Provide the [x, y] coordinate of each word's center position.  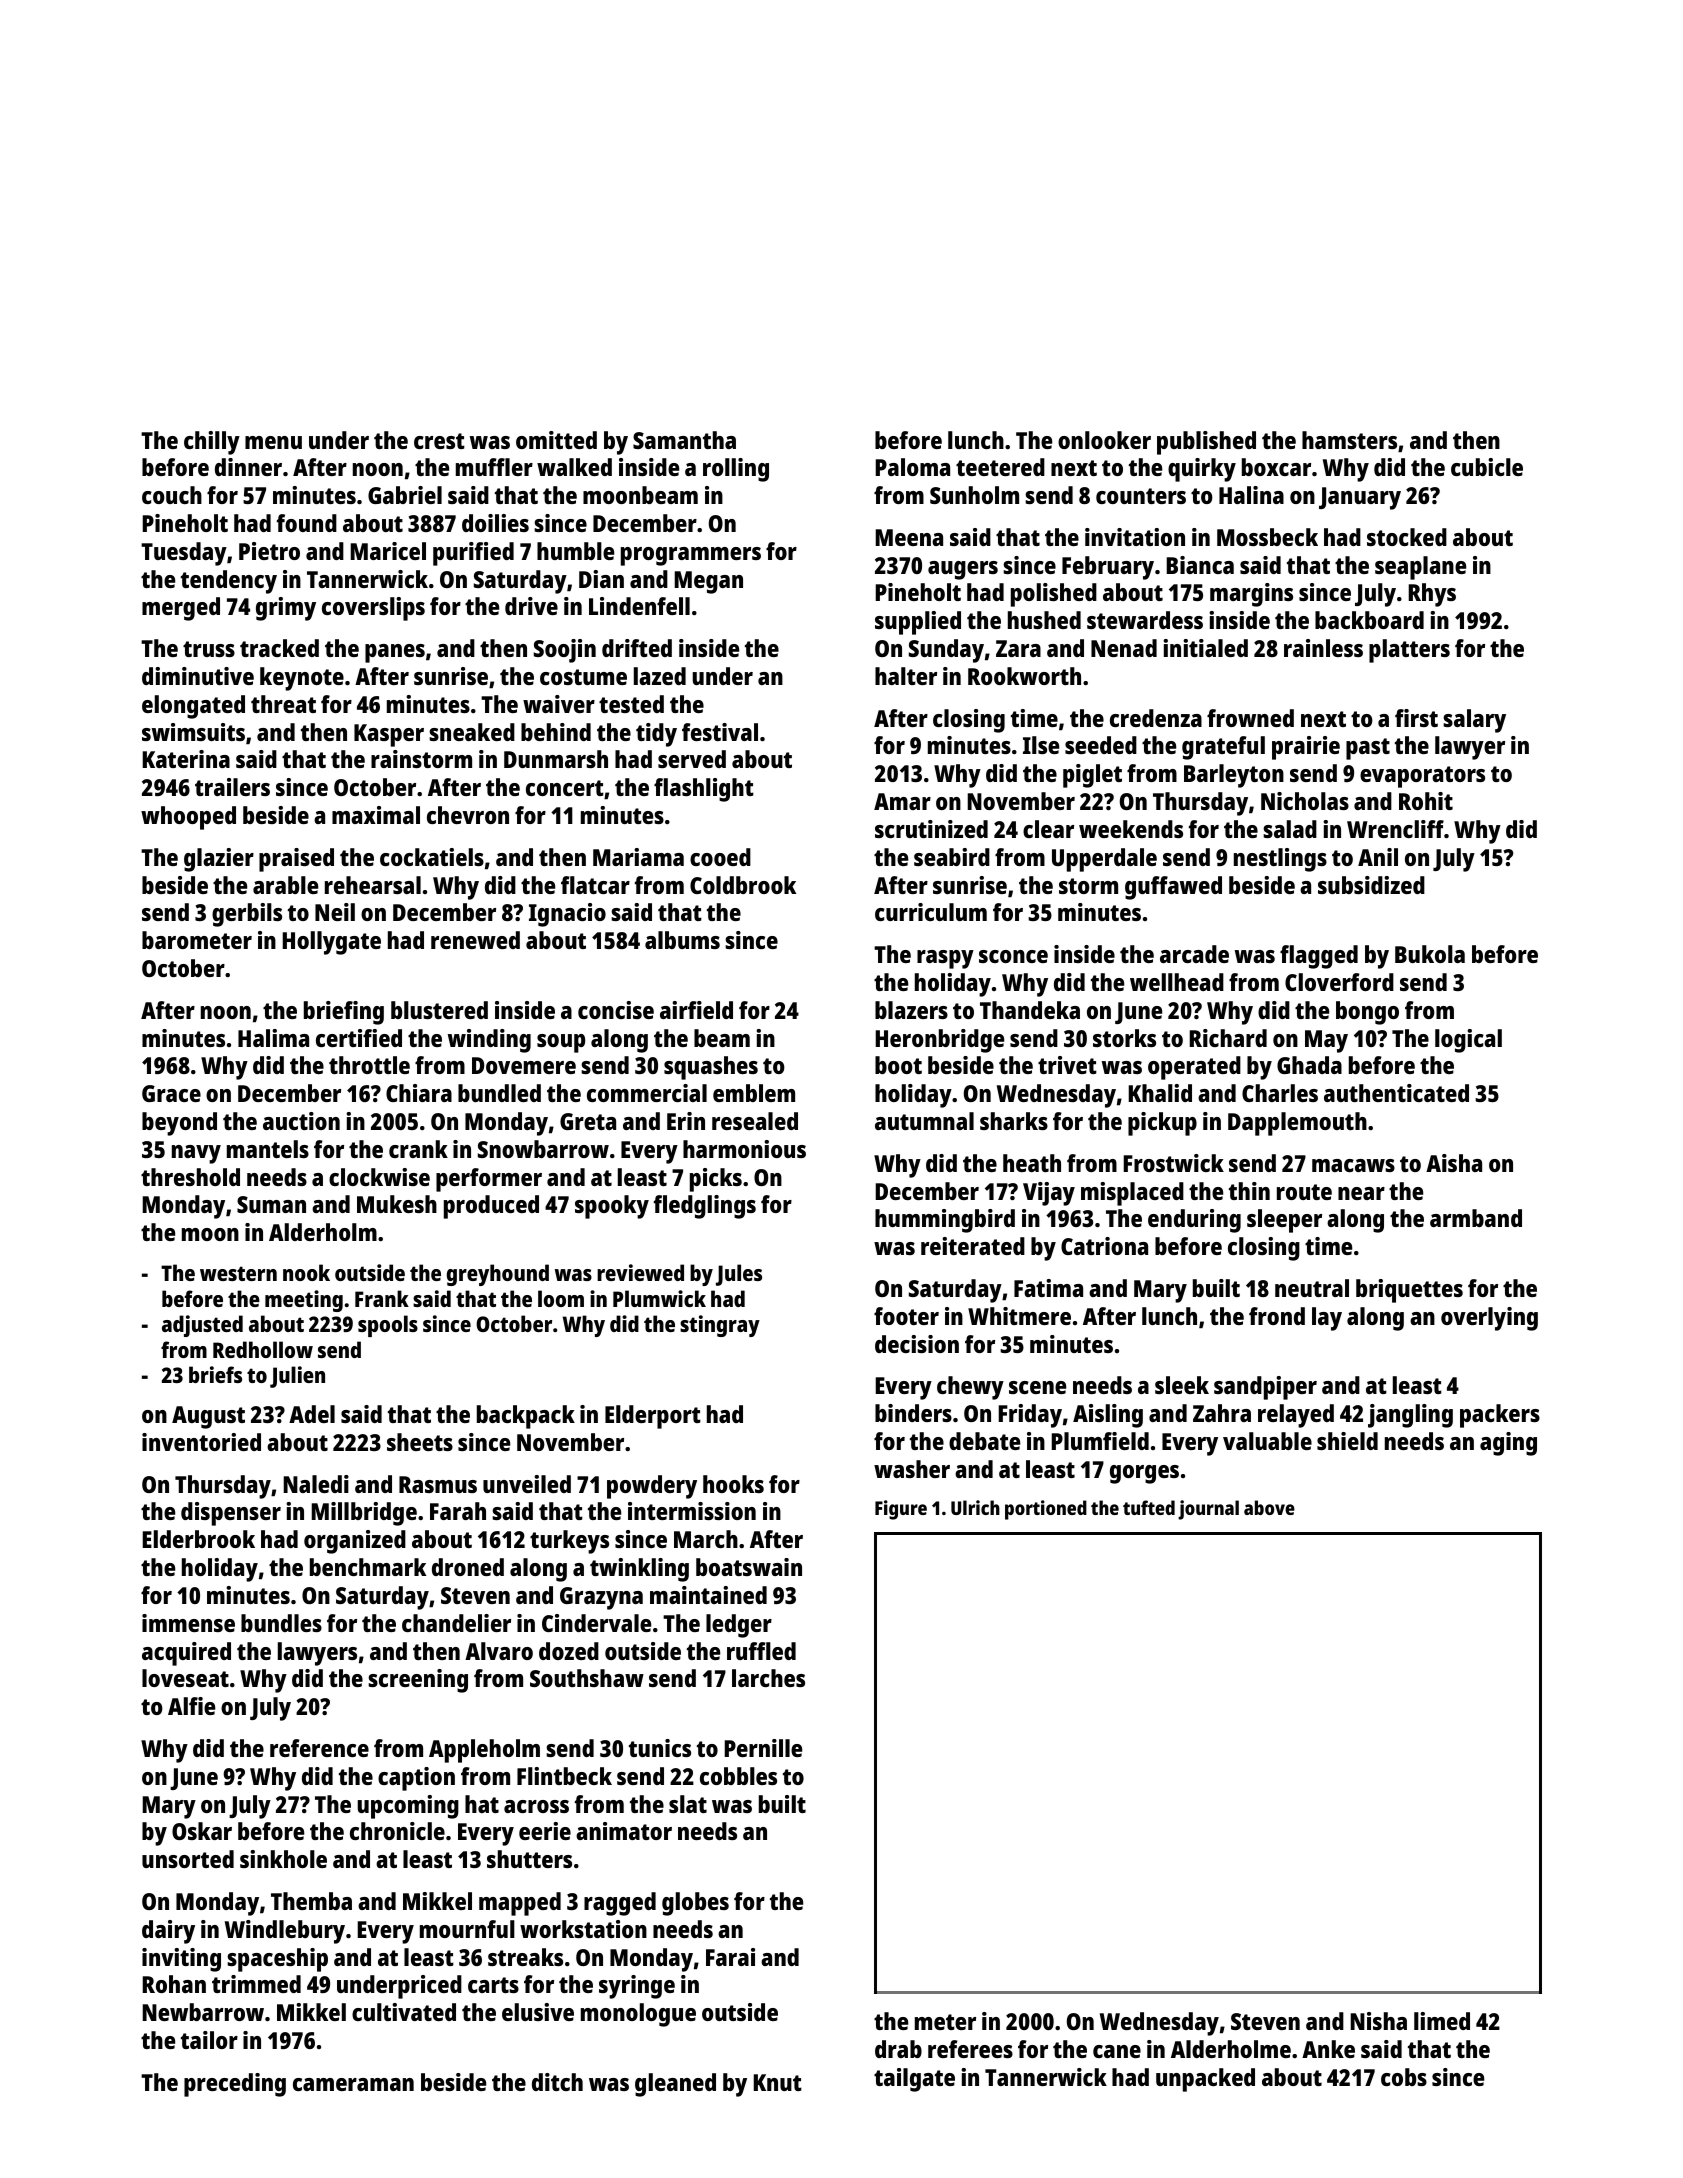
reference [319, 1748]
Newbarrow [203, 2012]
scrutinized [931, 829]
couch [172, 495]
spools [388, 1326]
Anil [1378, 857]
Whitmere [1019, 1316]
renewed [475, 940]
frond [1277, 1316]
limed [1442, 2021]
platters [1409, 651]
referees [970, 2049]
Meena [909, 537]
